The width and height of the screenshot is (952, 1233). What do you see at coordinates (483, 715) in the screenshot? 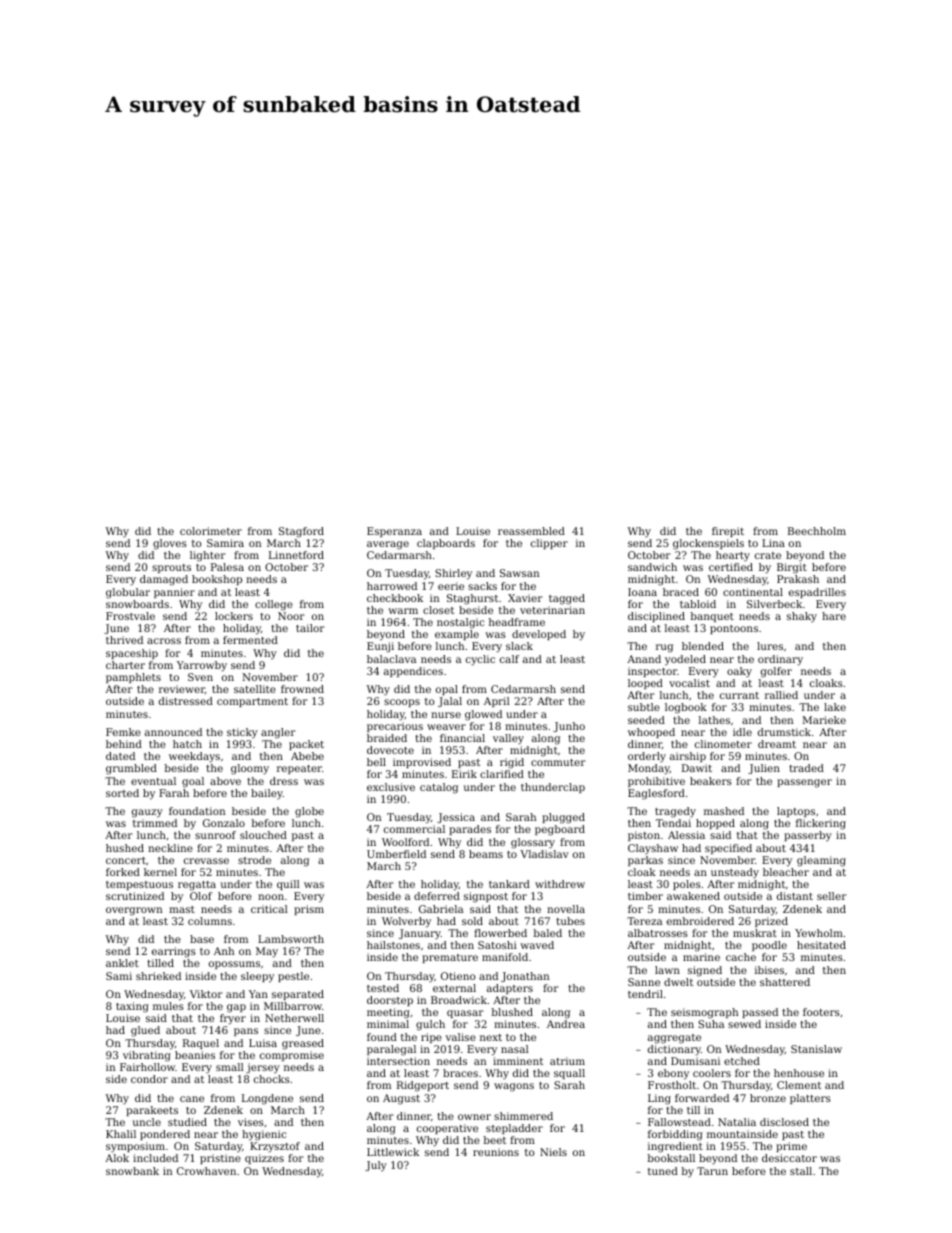
I see `glowed` at bounding box center [483, 715].
